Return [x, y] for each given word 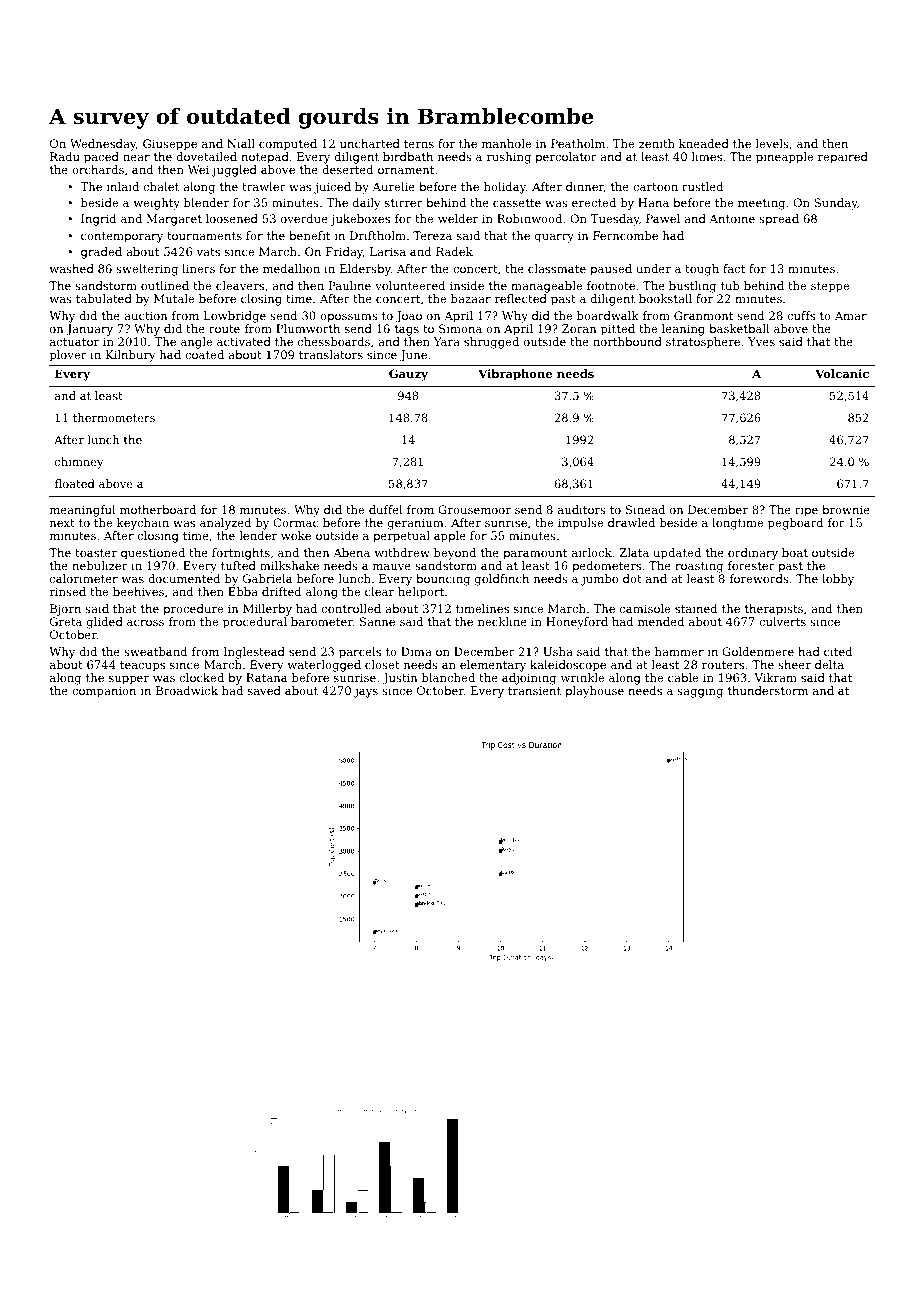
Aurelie [393, 186]
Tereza [432, 235]
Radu [65, 156]
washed [71, 268]
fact [734, 268]
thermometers [114, 417]
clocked [202, 677]
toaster [96, 553]
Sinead [645, 509]
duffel [385, 509]
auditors [582, 509]
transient [534, 690]
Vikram [775, 677]
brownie [846, 509]
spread [779, 220]
